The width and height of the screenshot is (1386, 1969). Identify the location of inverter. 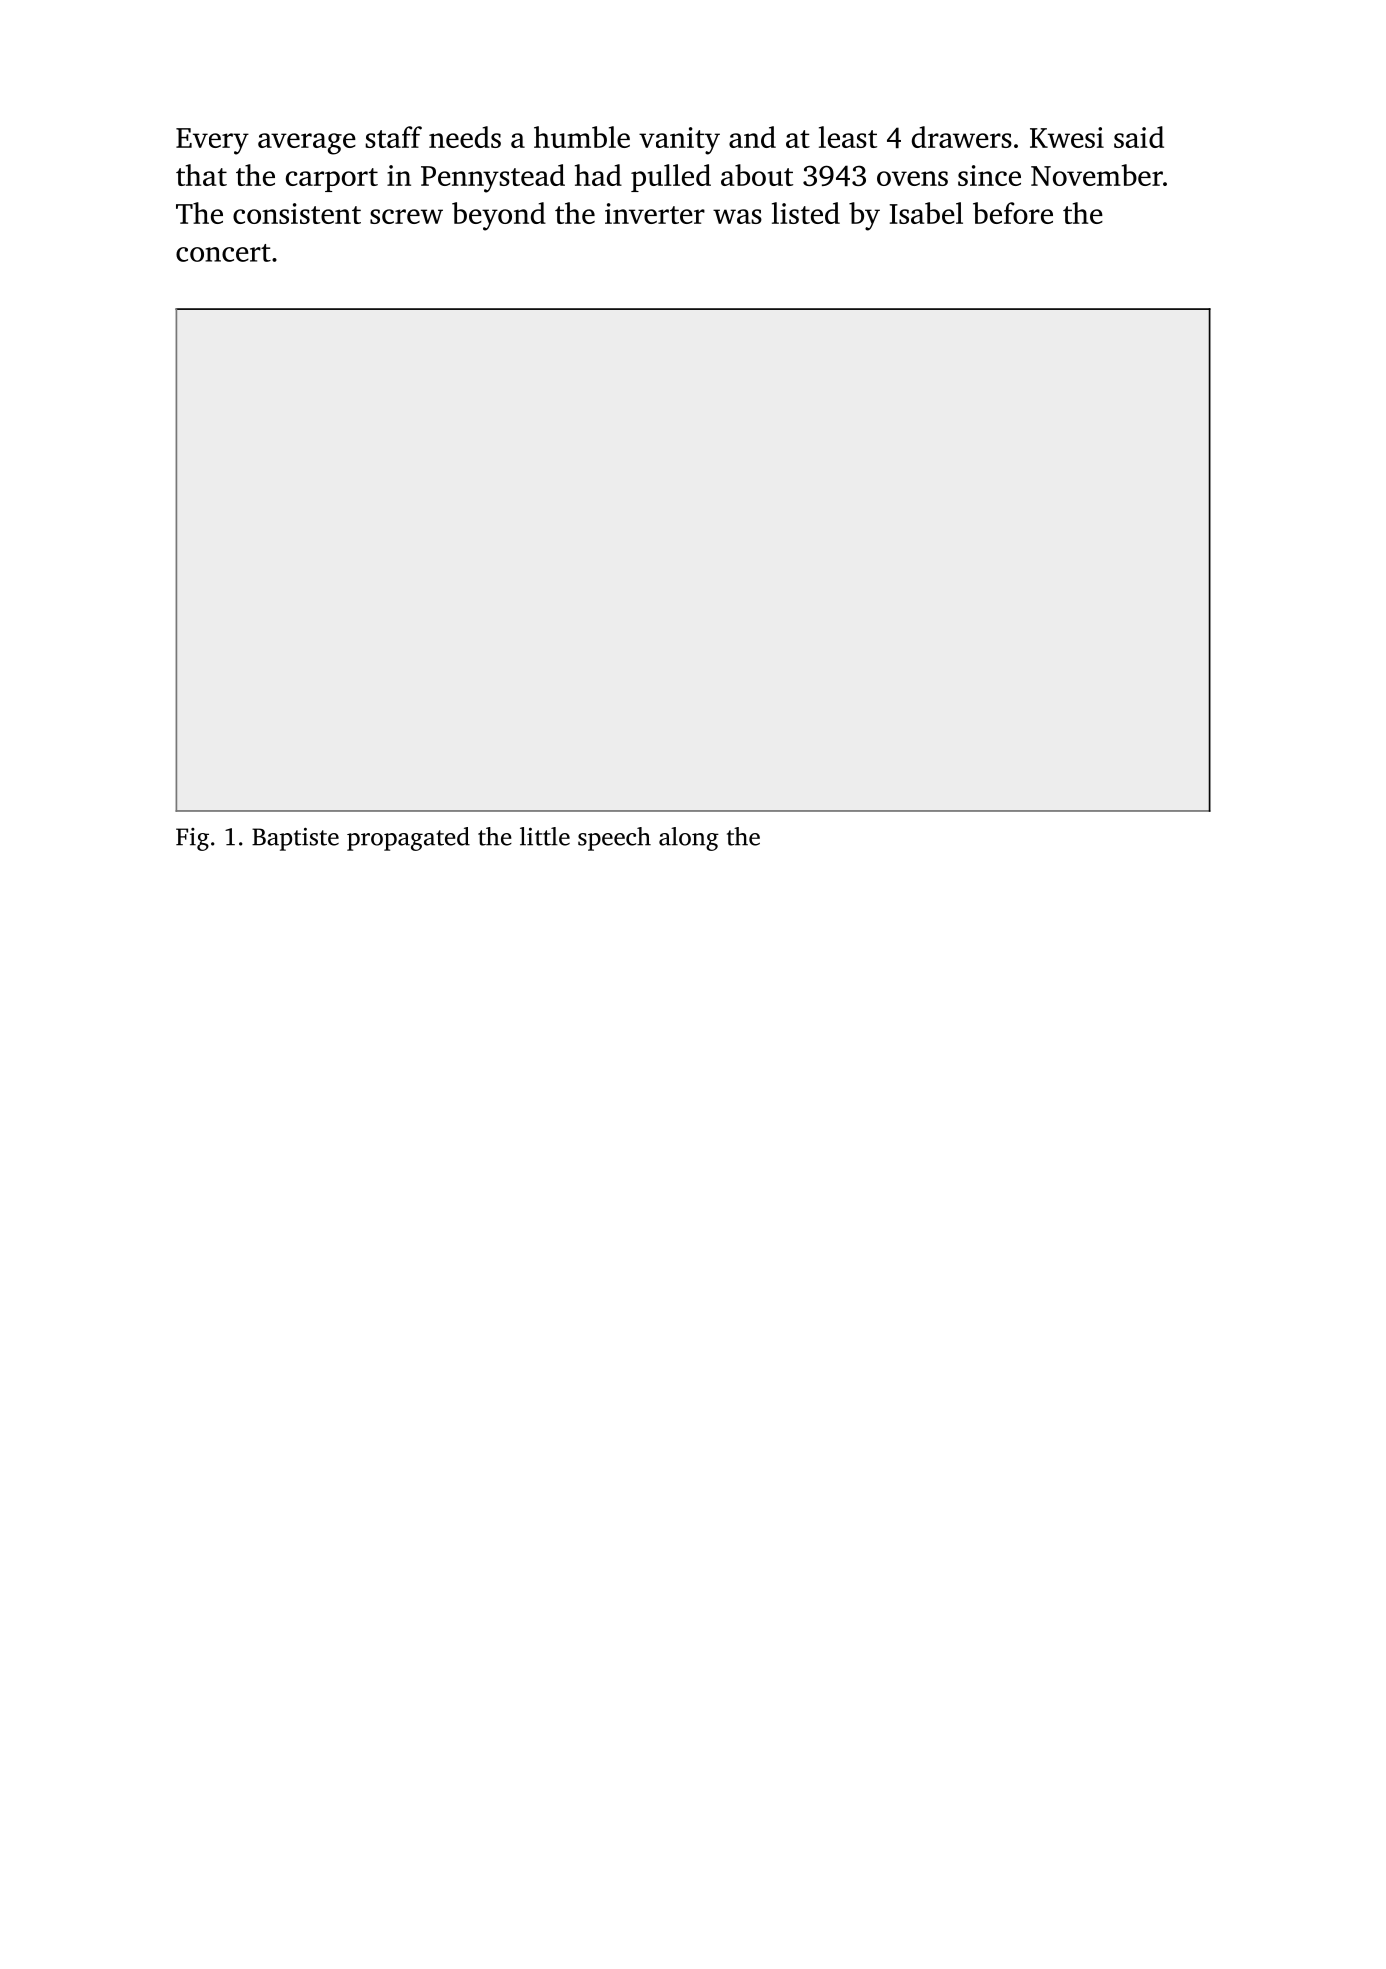
(655, 213).
